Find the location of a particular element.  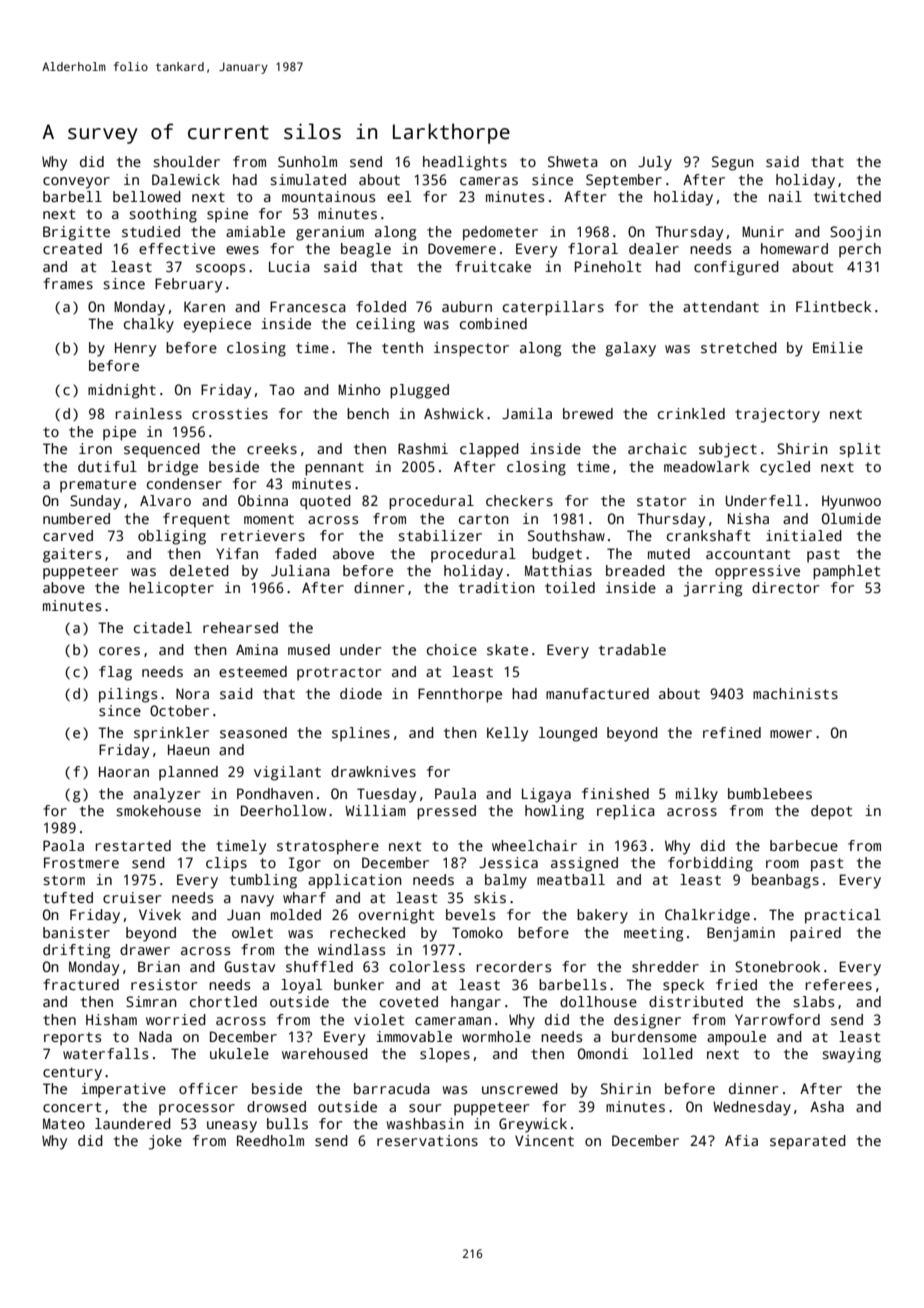

Brigitte is located at coordinates (76, 233).
